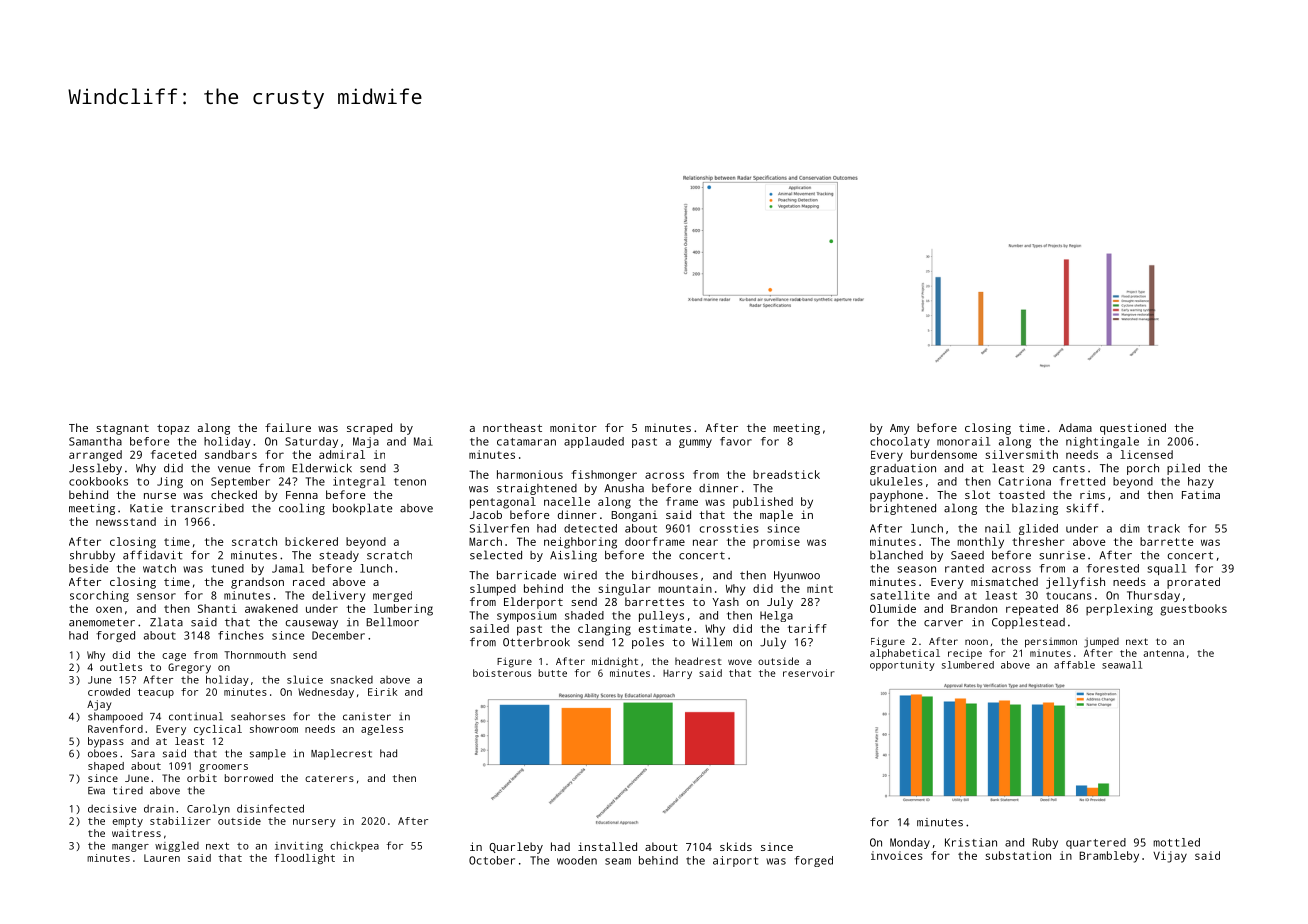 The width and height of the screenshot is (1308, 924). I want to click on affidavit, so click(153, 555).
